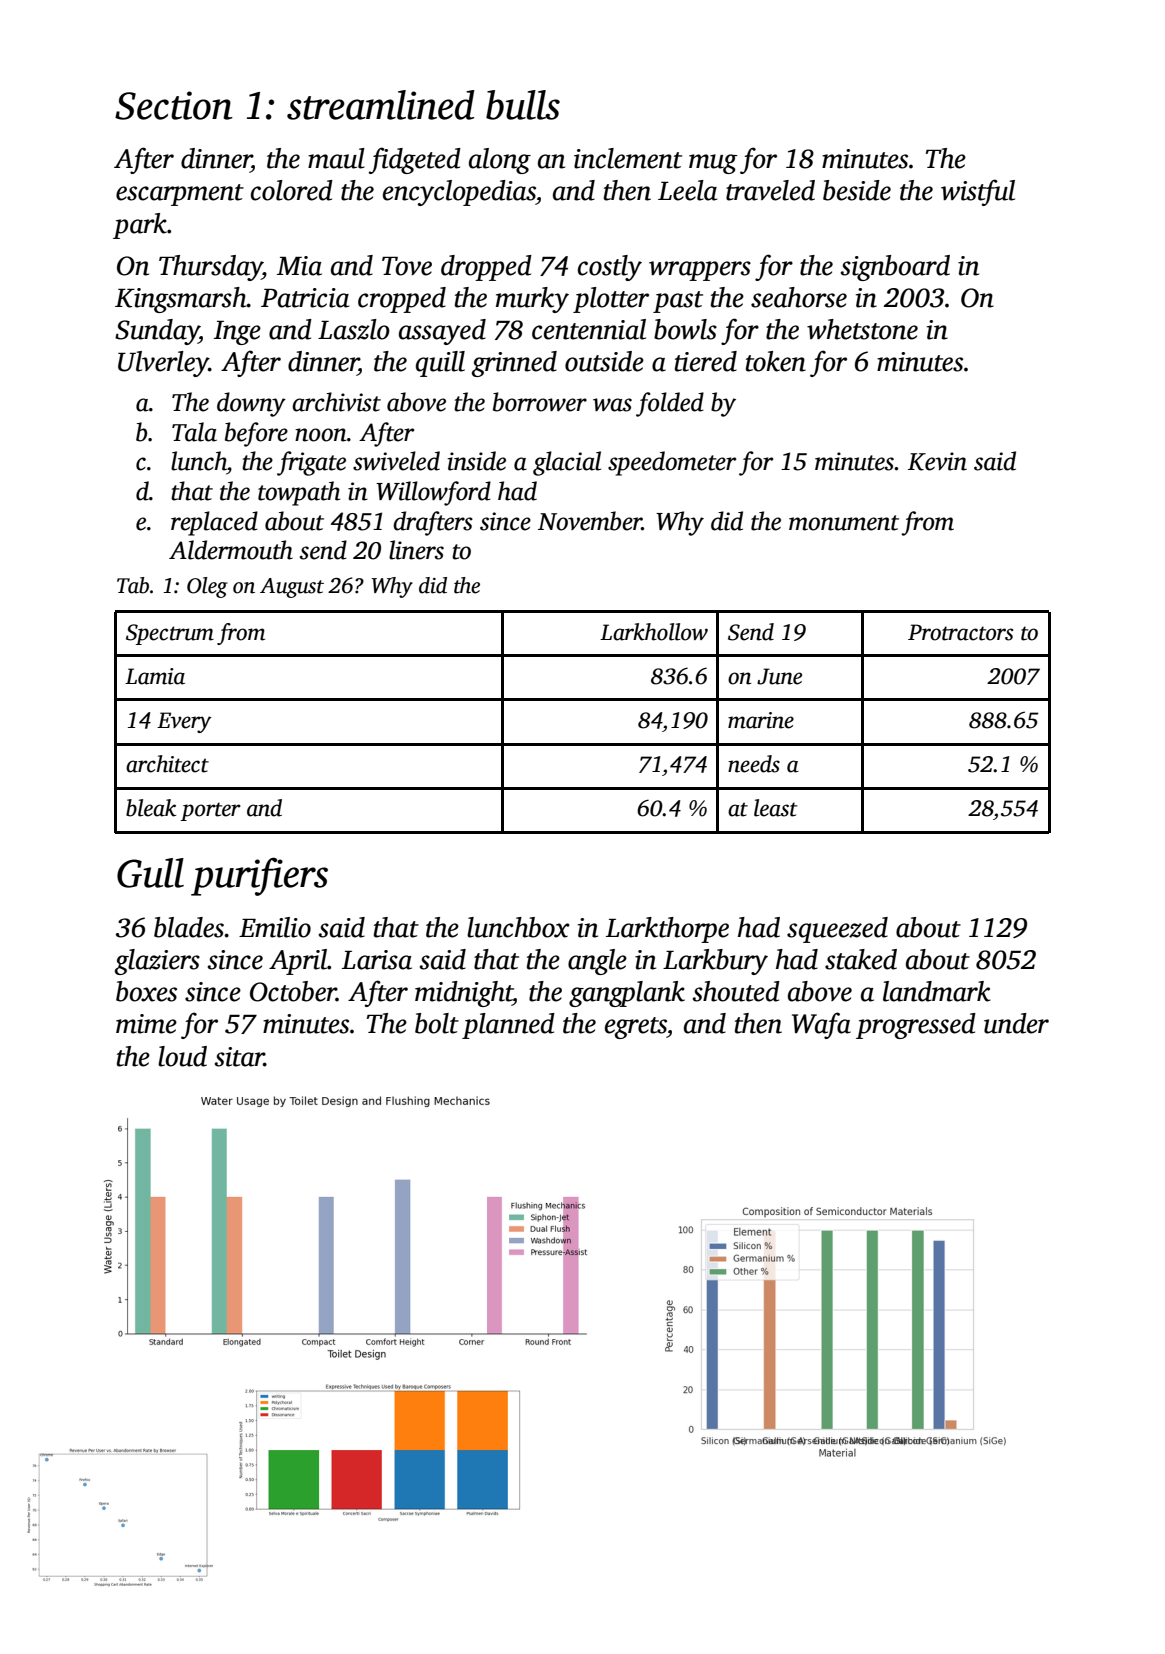 This page has width=1165, height=1654. I want to click on streamlined, so click(381, 105).
